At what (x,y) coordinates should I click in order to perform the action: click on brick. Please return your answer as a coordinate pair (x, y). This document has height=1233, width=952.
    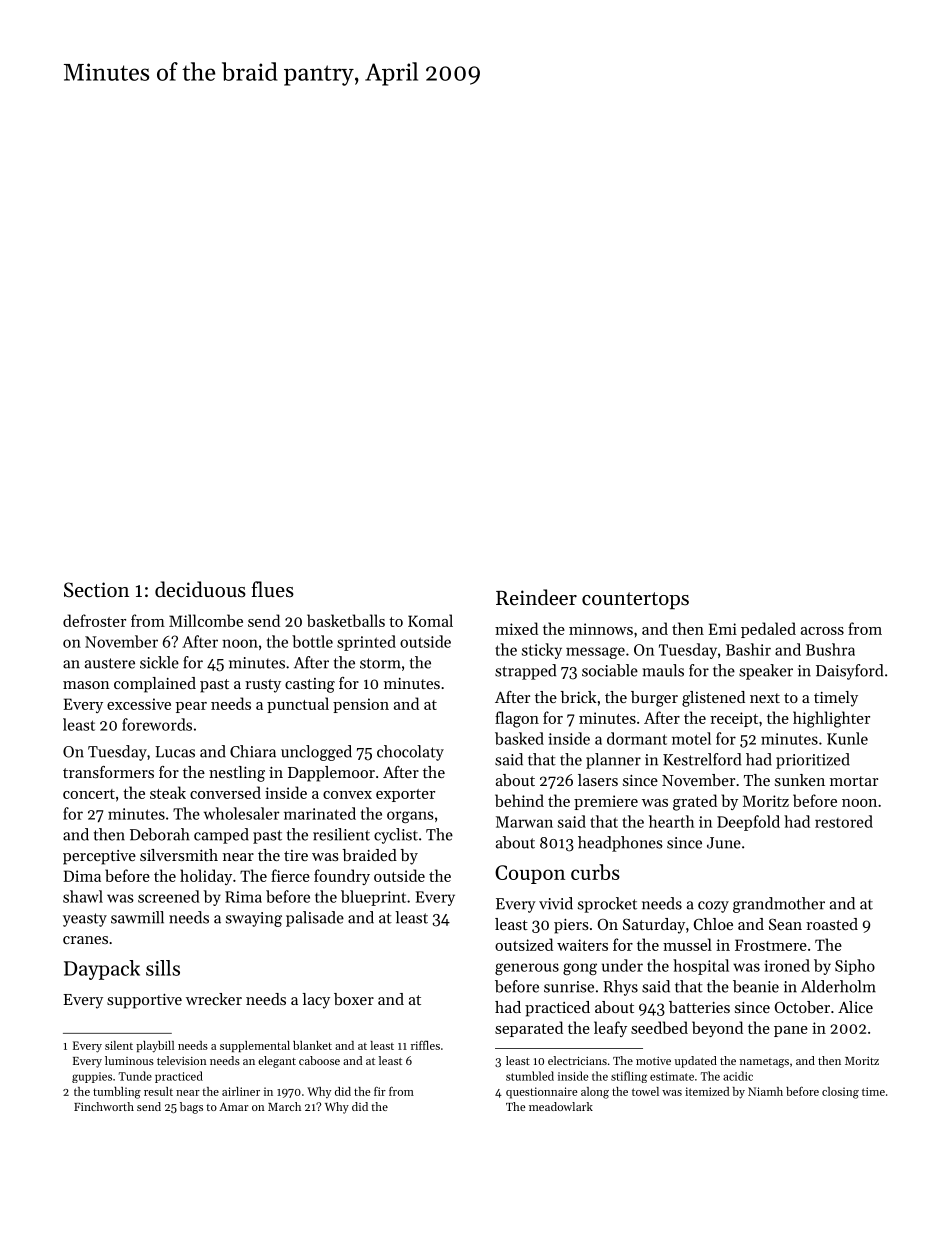
    Looking at the image, I should click on (578, 697).
